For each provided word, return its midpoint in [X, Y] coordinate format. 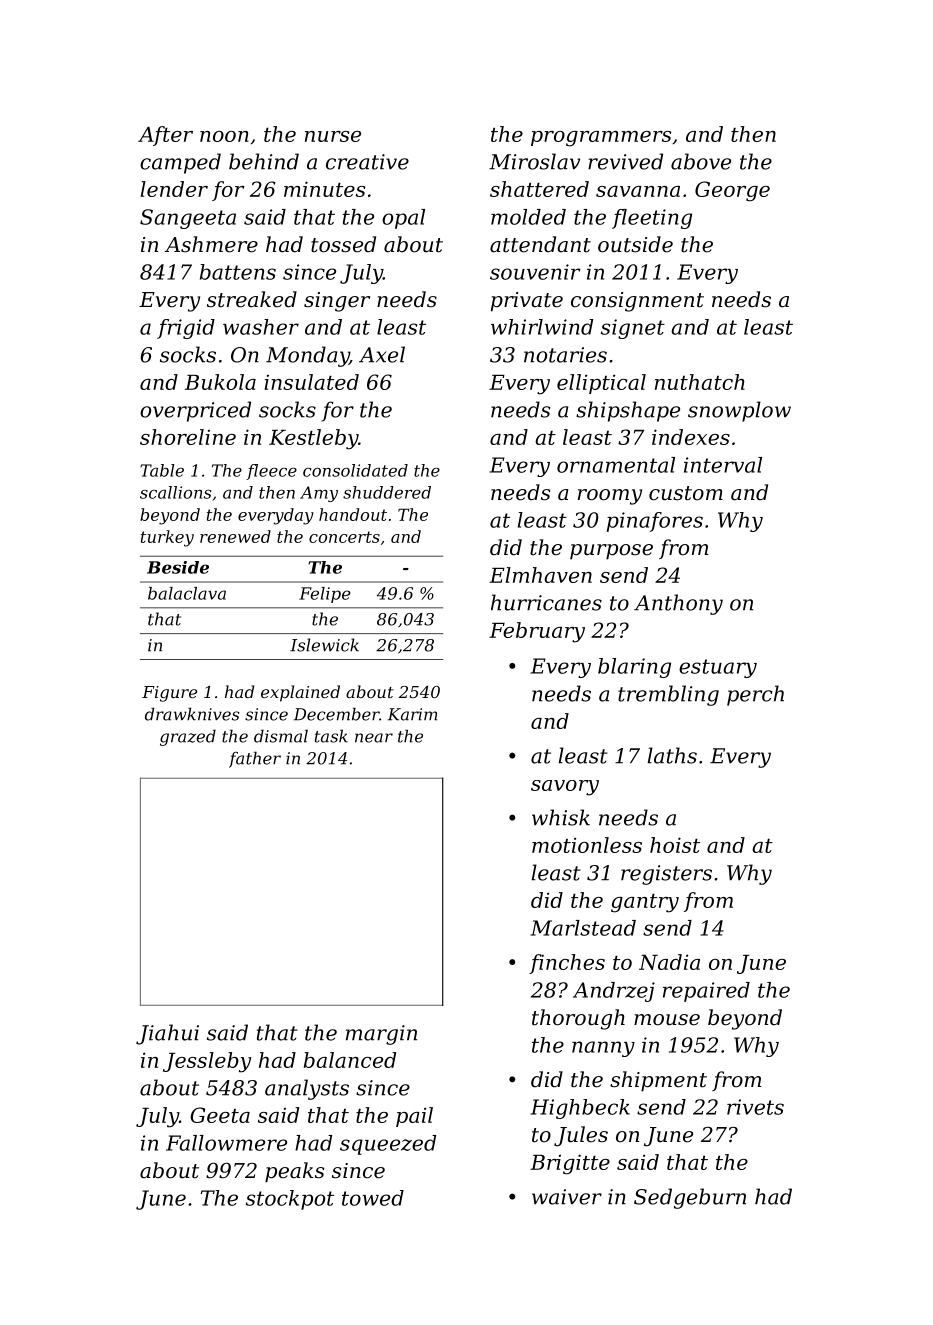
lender [174, 189]
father [255, 759]
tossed [343, 244]
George [732, 191]
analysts [307, 1089]
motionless [587, 845]
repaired [706, 992]
